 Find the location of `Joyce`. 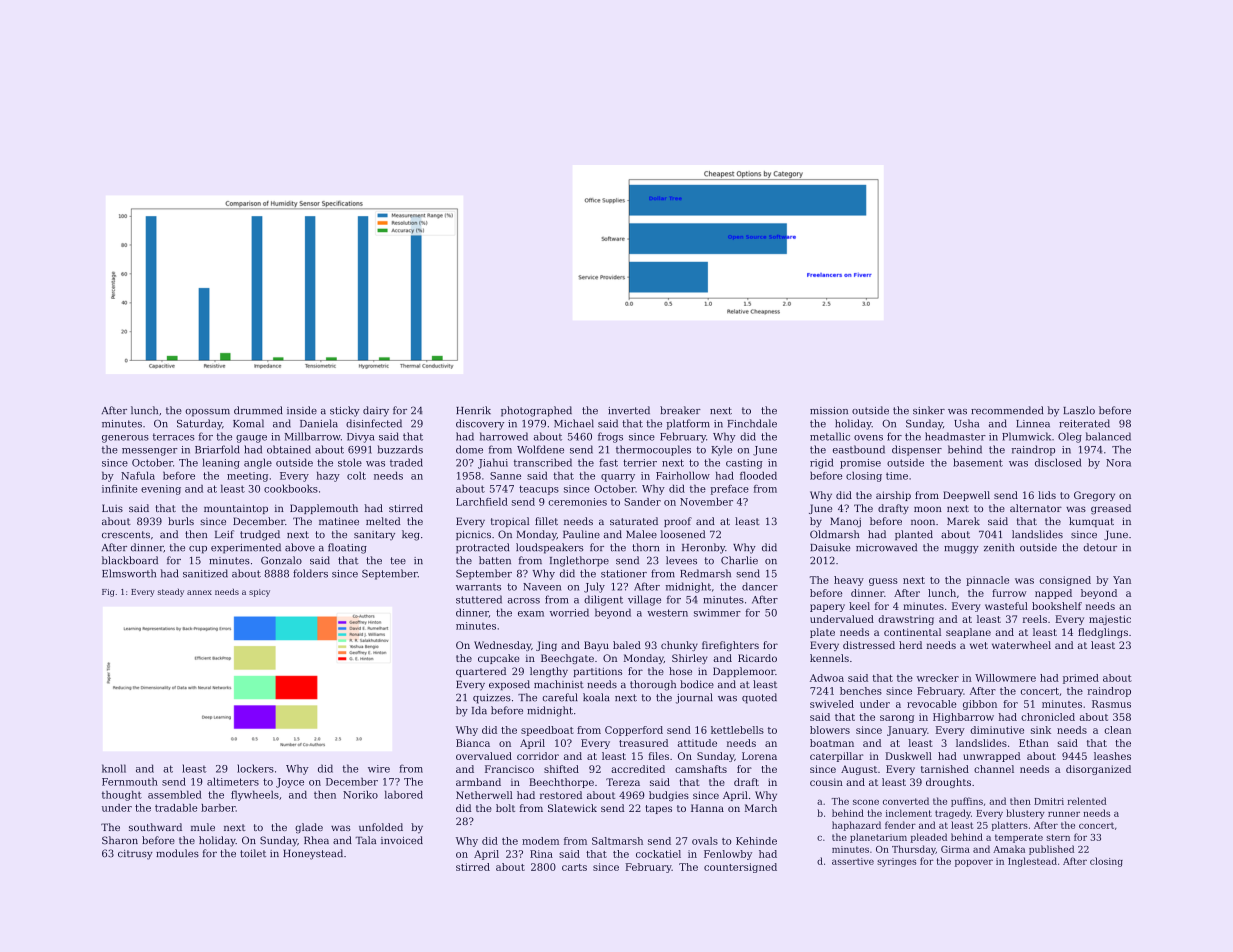

Joyce is located at coordinates (290, 783).
